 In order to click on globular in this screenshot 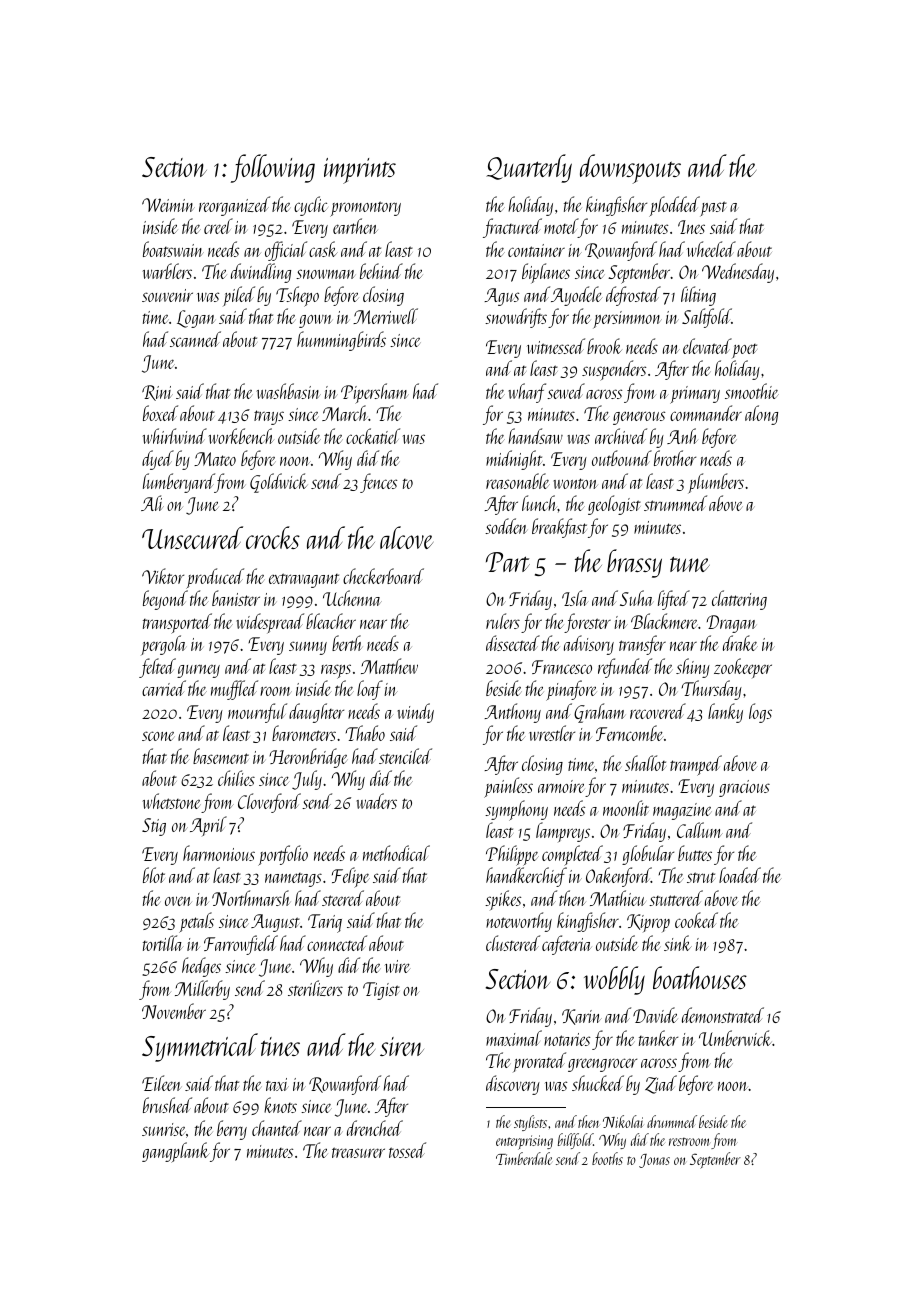, I will do `click(648, 855)`.
